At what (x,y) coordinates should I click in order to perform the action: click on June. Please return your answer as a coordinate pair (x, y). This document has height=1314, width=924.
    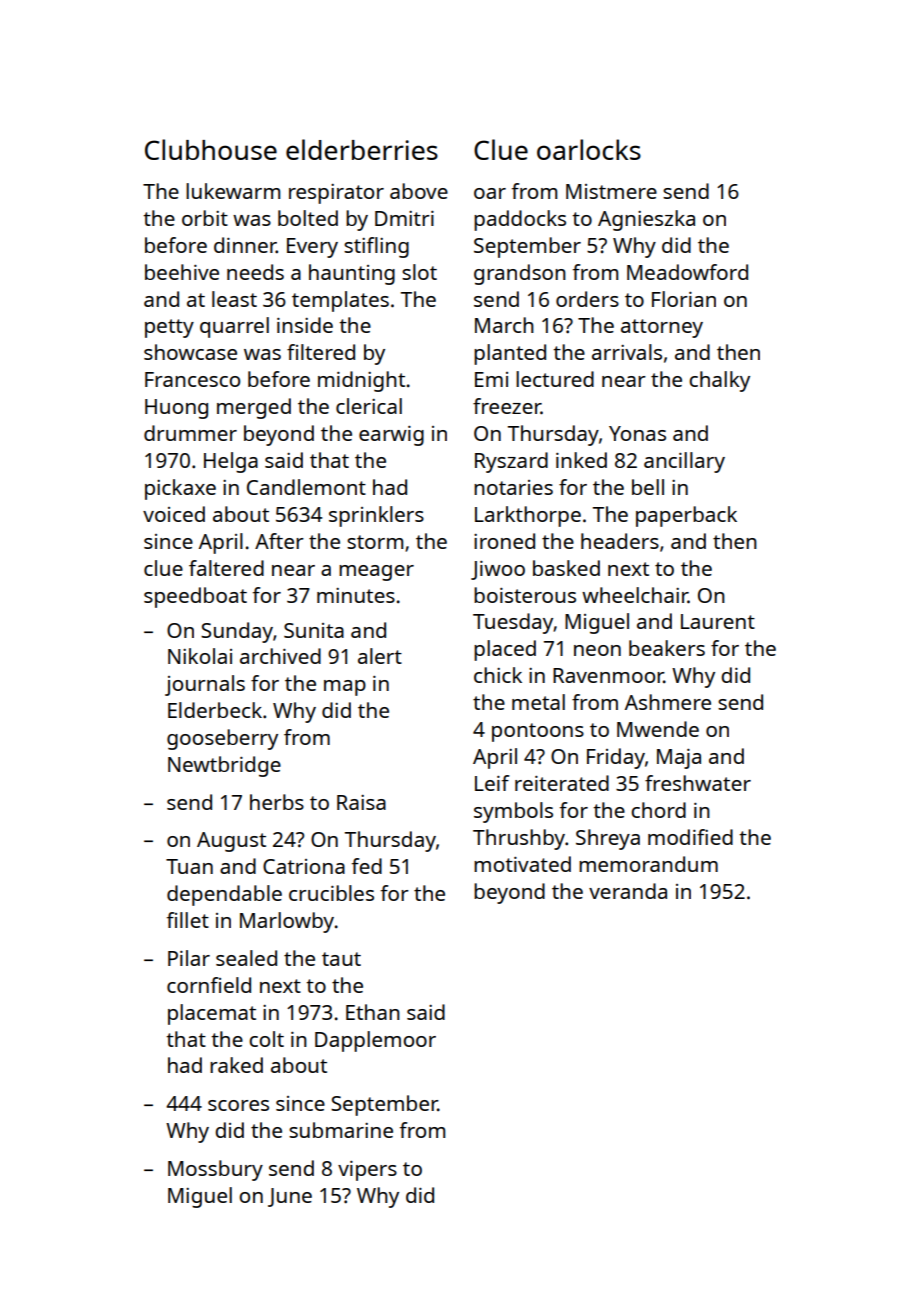
    Looking at the image, I should click on (290, 1197).
